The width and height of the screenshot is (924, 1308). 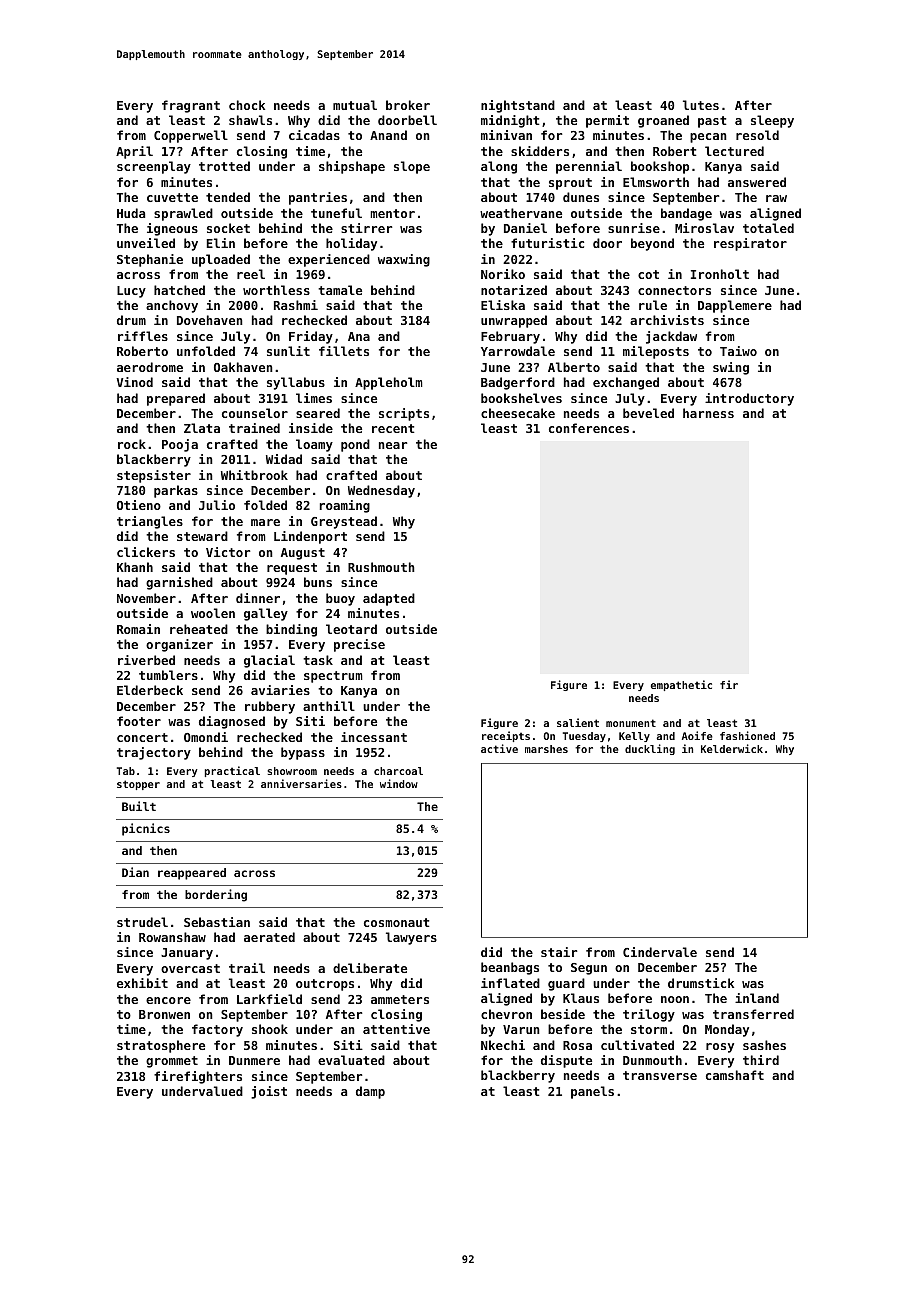 What do you see at coordinates (202, 428) in the screenshot?
I see `Zlata` at bounding box center [202, 428].
